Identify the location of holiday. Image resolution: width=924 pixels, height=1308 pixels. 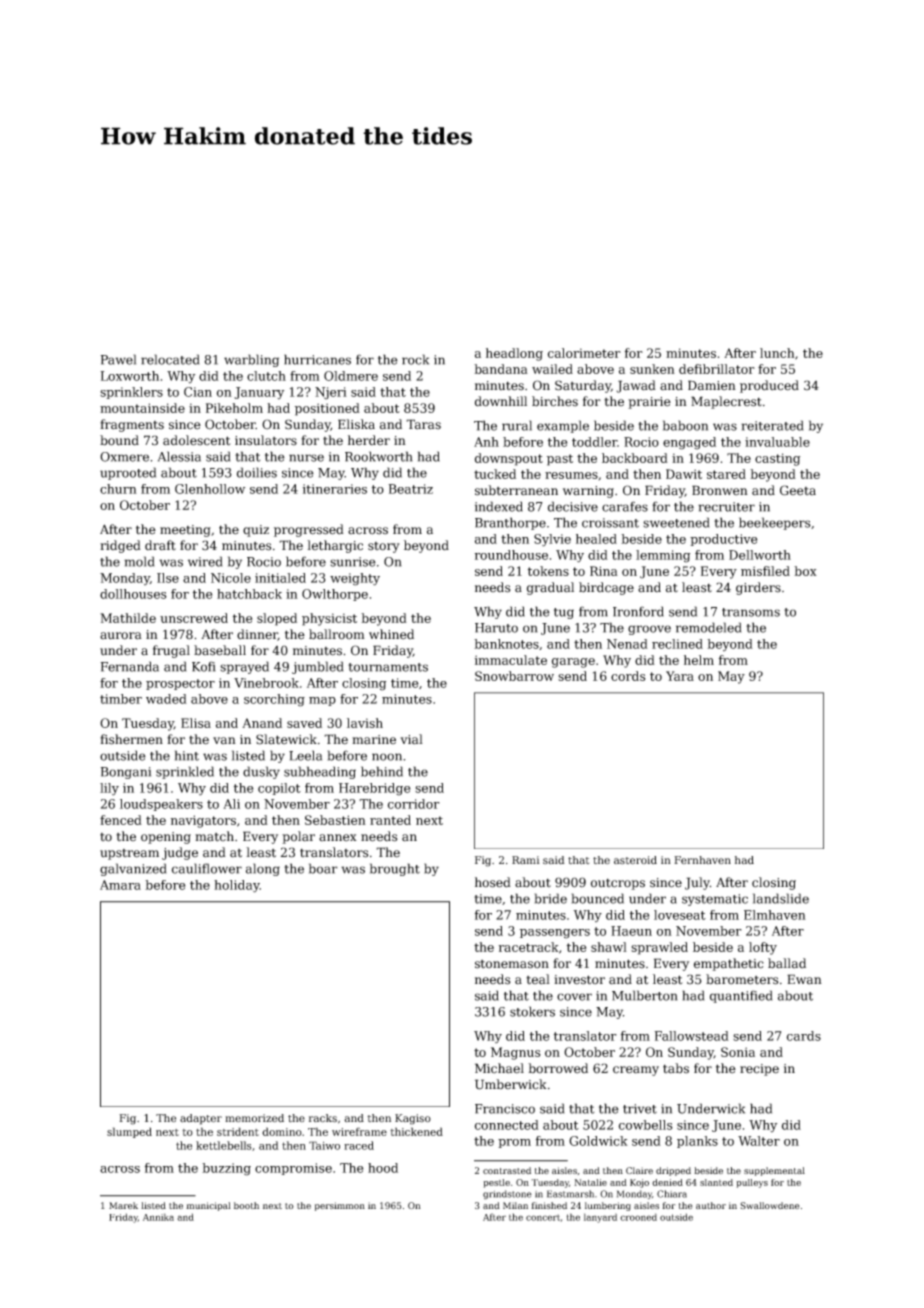
(237, 886).
